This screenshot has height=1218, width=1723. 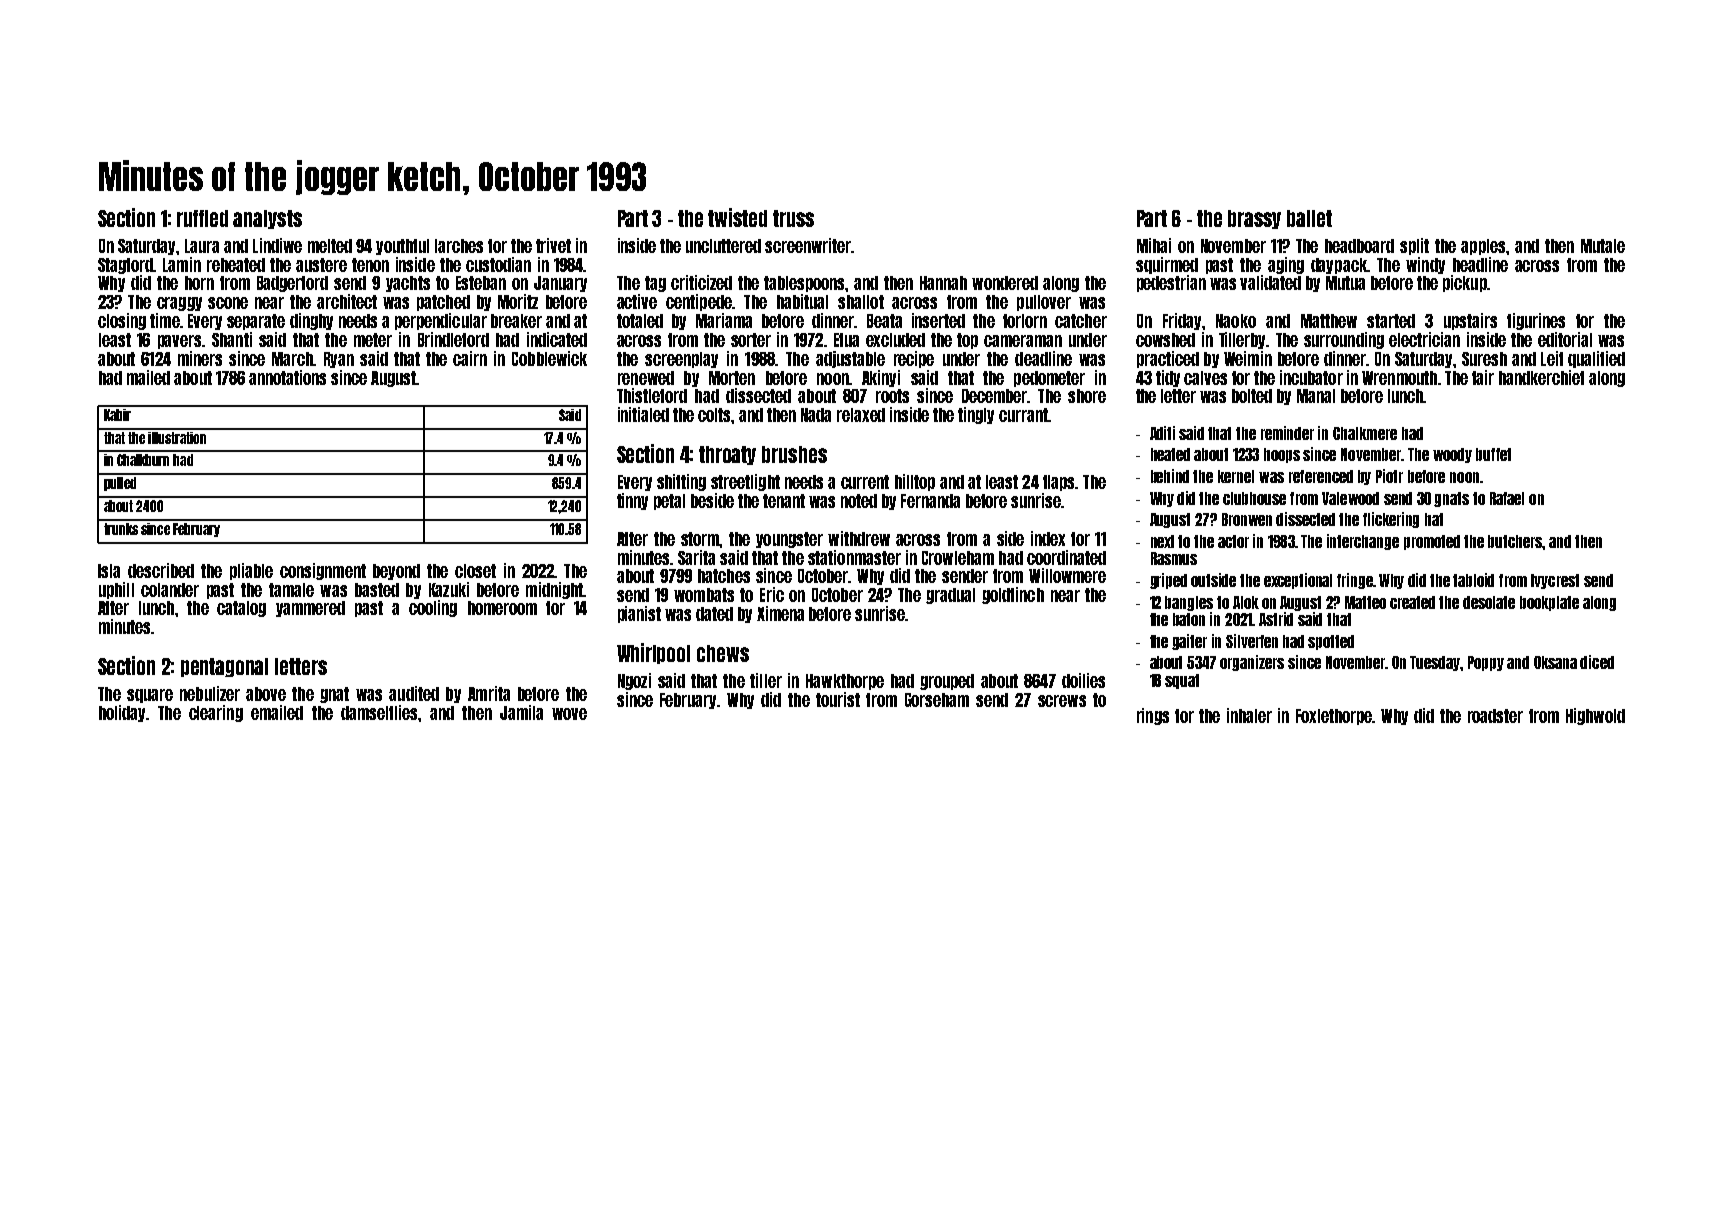 I want to click on truss, so click(x=793, y=218).
